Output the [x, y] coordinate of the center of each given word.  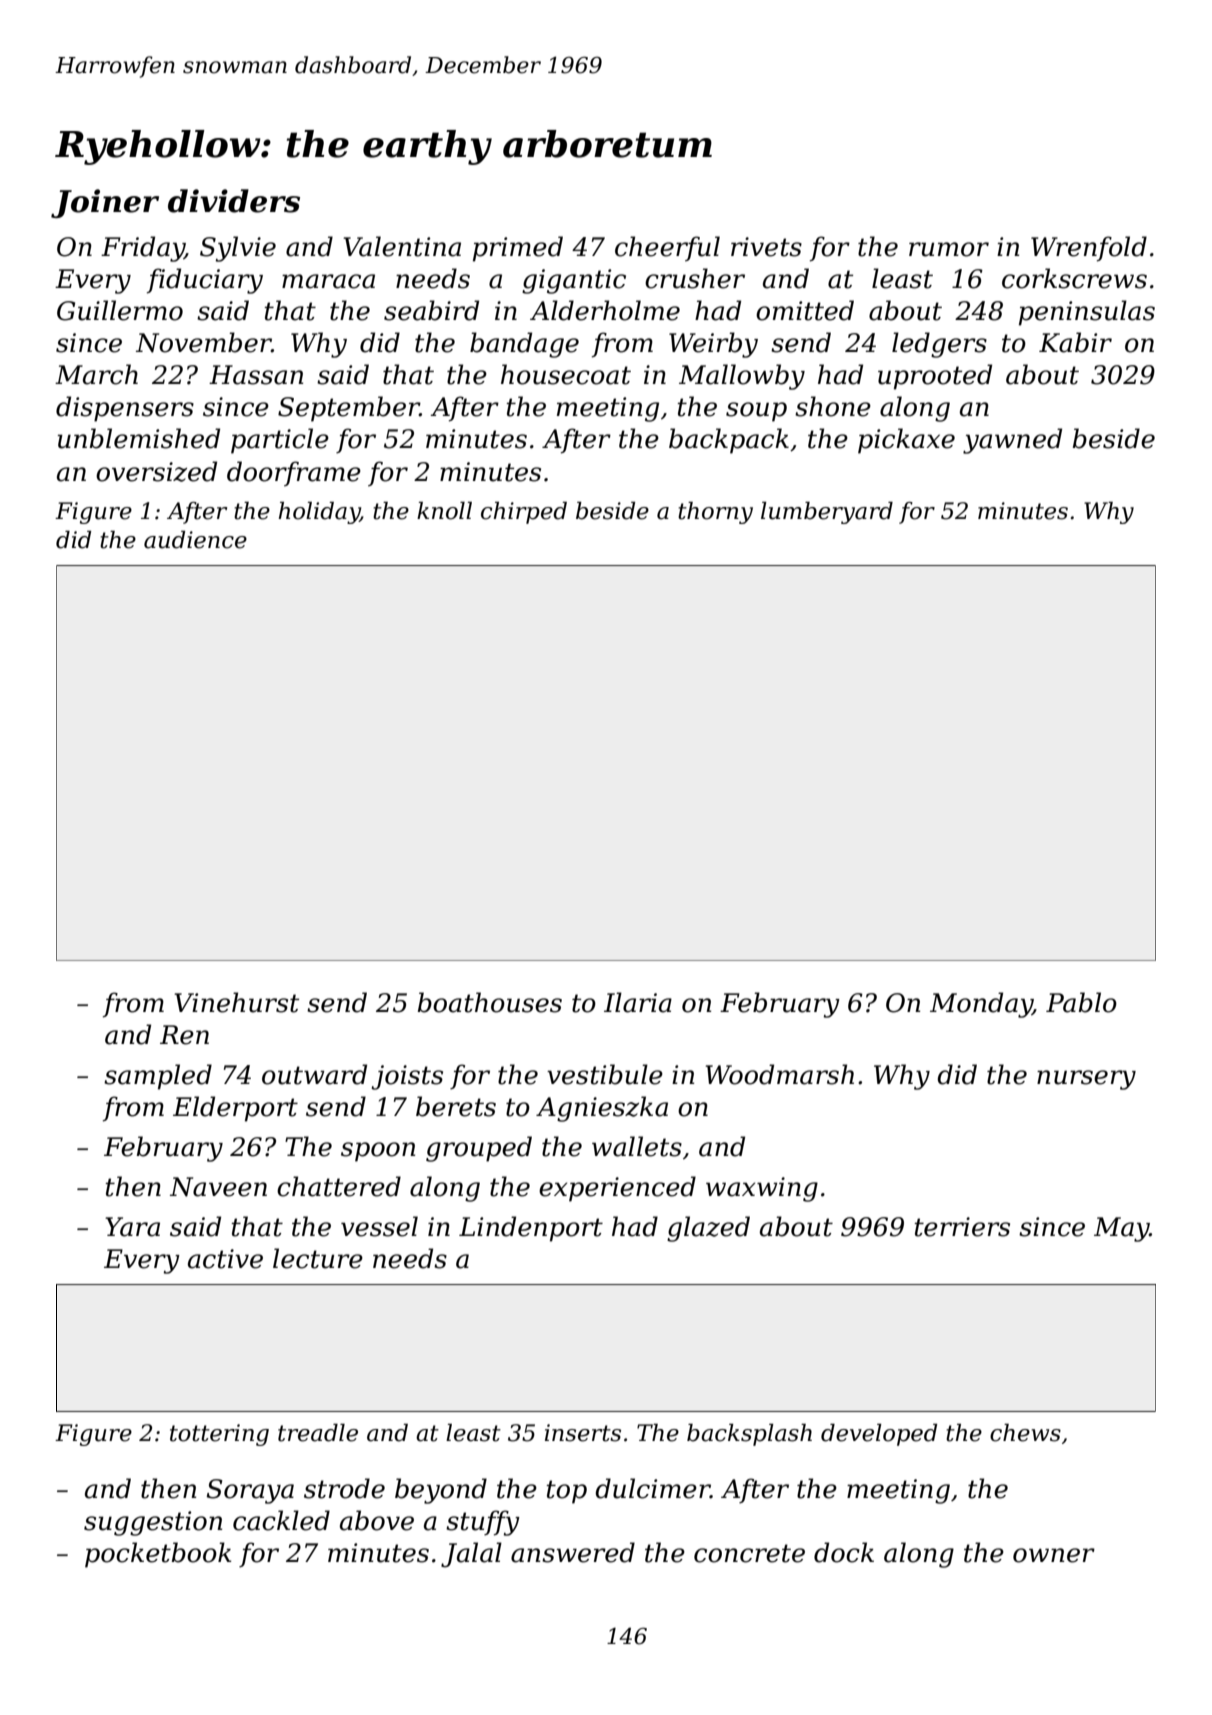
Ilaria [638, 1002]
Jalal [471, 1555]
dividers [234, 201]
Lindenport [531, 1229]
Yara [132, 1227]
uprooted [935, 377]
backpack [729, 441]
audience [195, 540]
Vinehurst [236, 1002]
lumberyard [827, 513]
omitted [805, 310]
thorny [715, 513]
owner [1054, 1555]
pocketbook [158, 1555]
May [1122, 1229]
